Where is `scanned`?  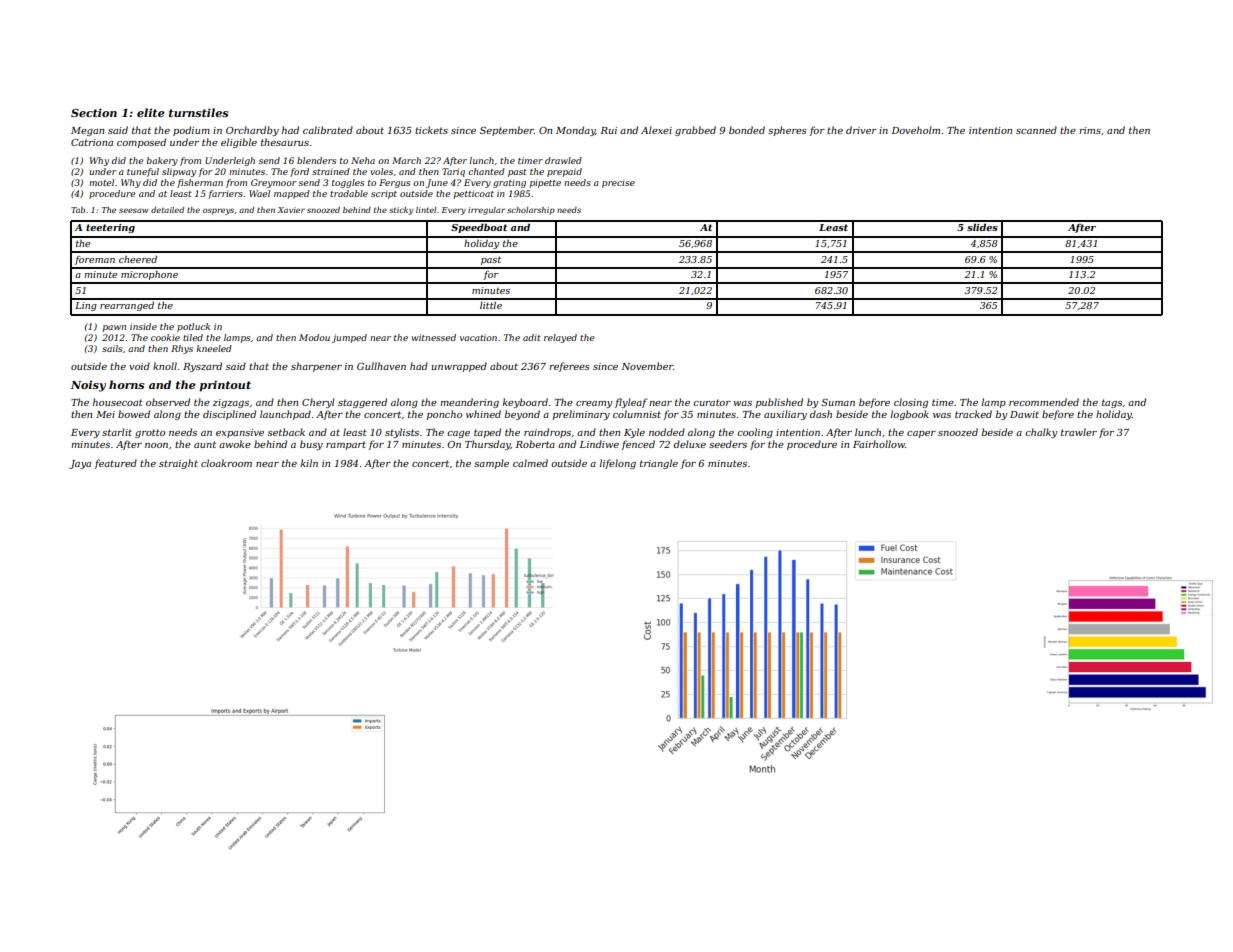
scanned is located at coordinates (1036, 130).
